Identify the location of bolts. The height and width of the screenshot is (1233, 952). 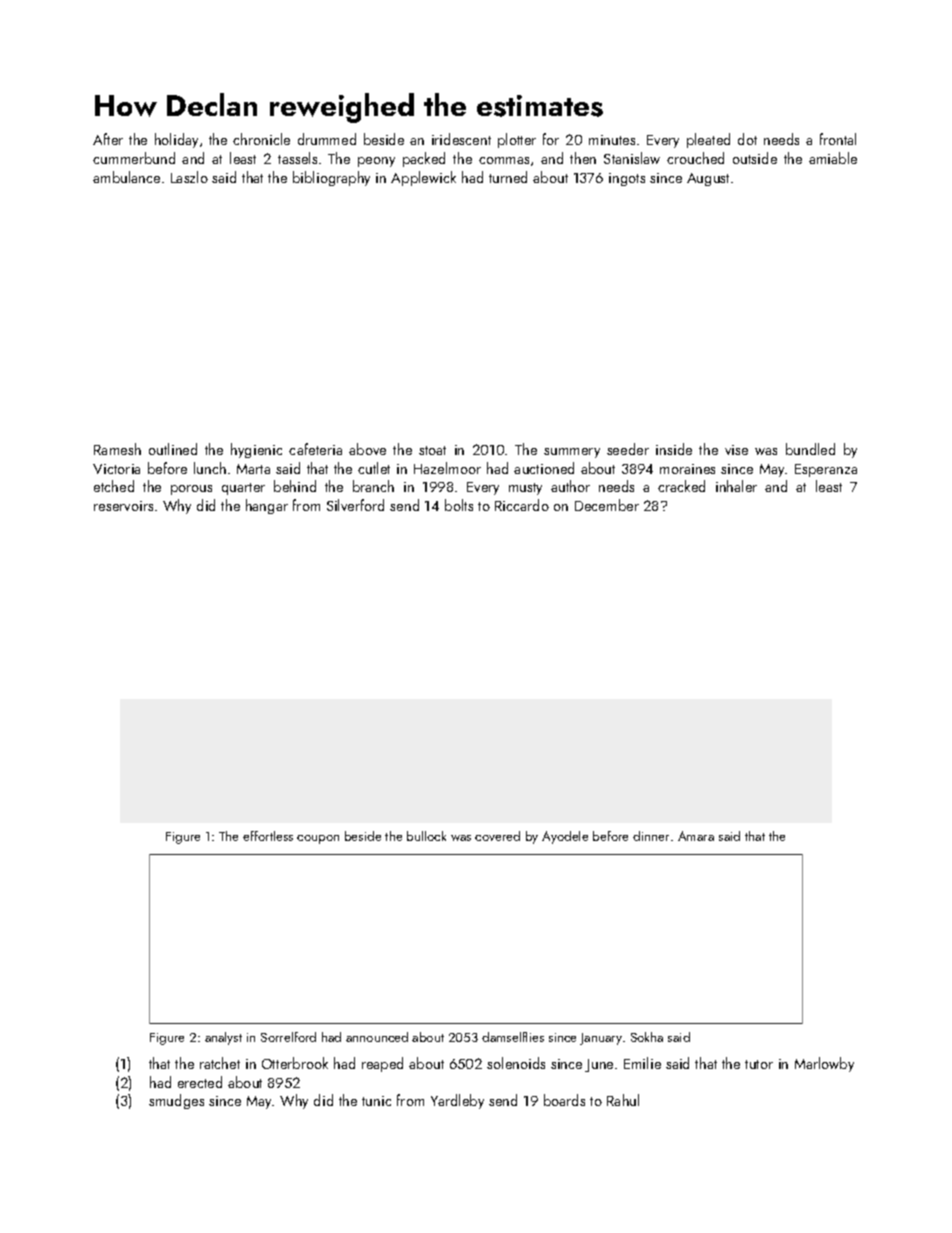
(459, 505).
